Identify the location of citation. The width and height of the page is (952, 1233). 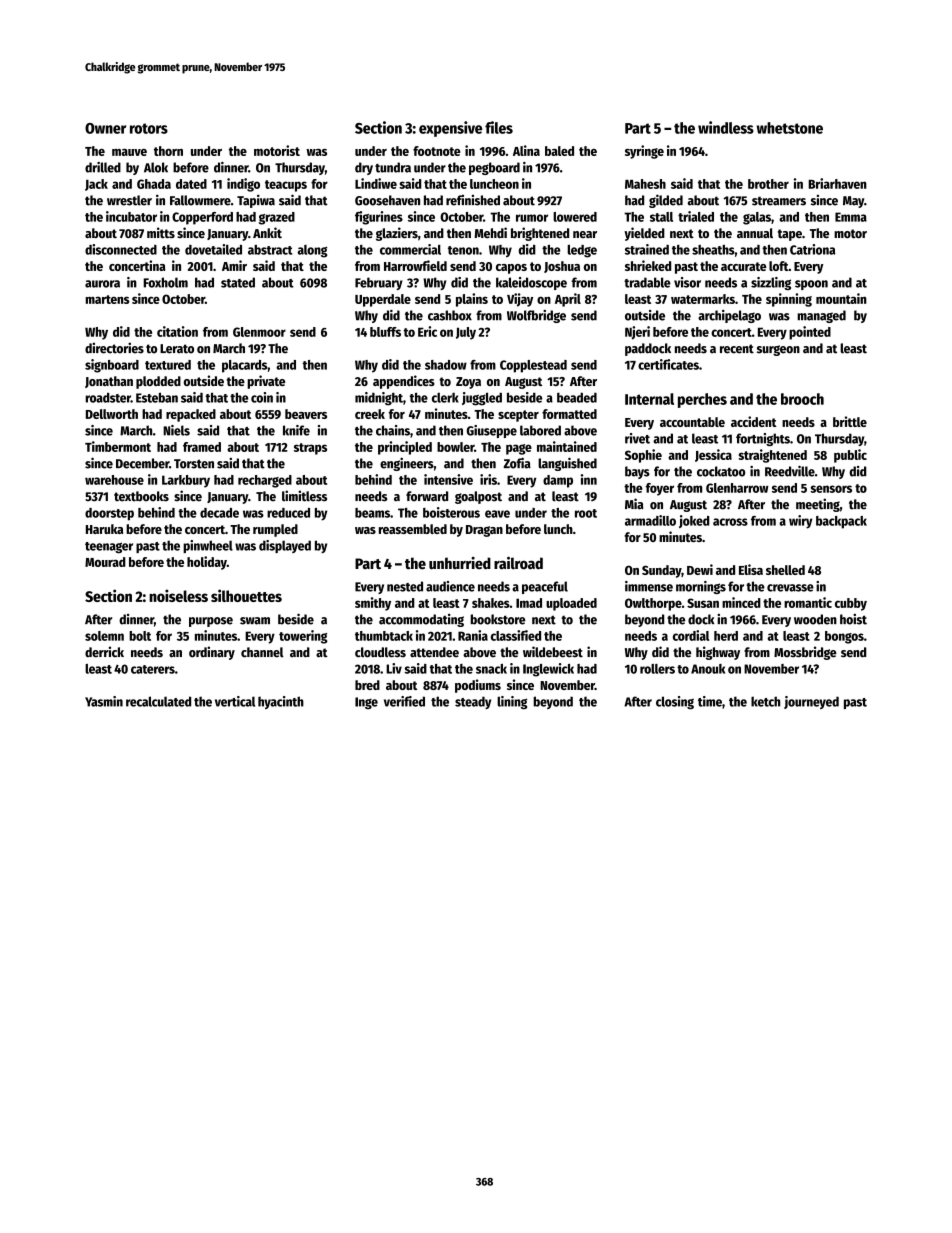
(177, 331).
